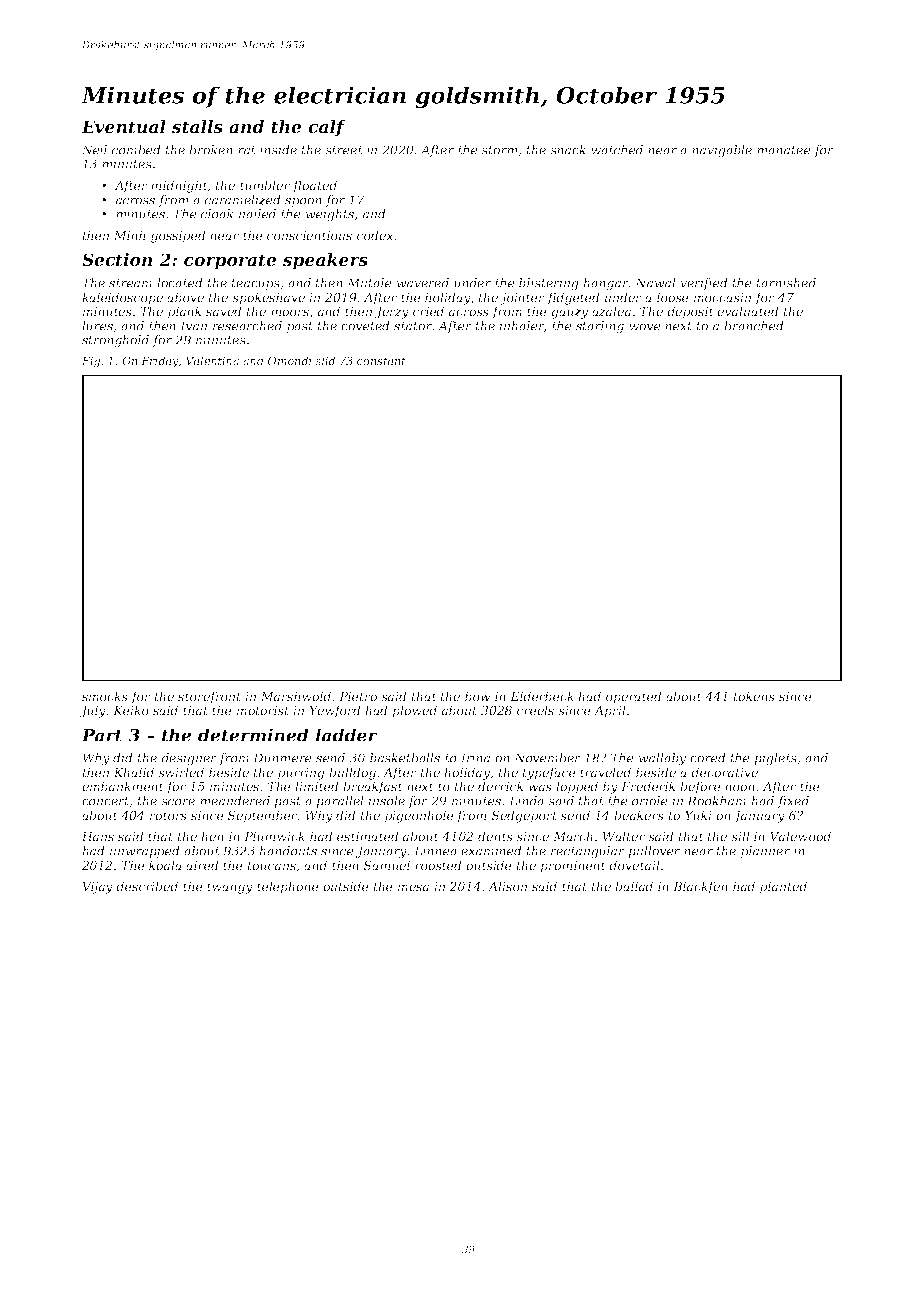  I want to click on starling, so click(600, 327).
